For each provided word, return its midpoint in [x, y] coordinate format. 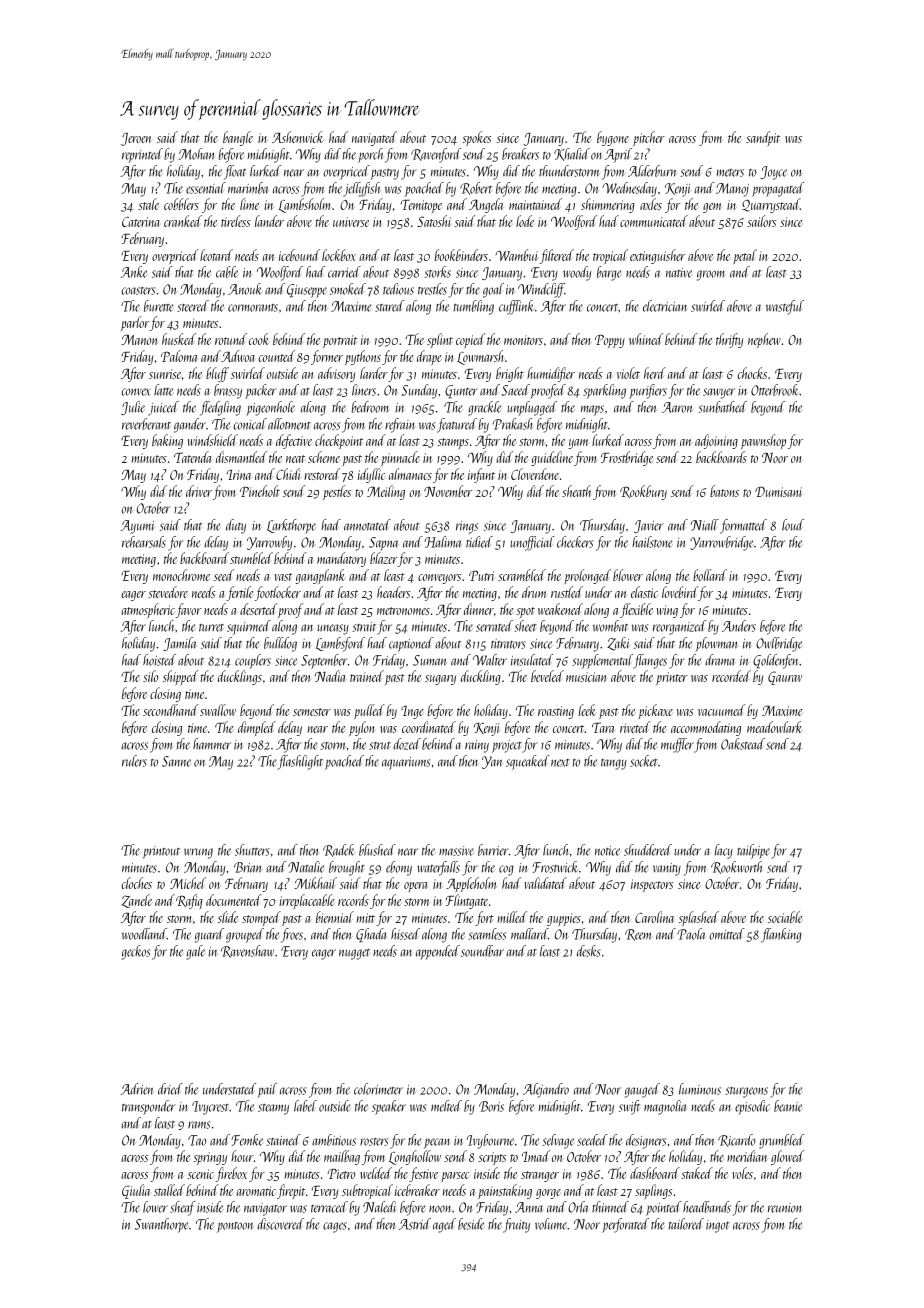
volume [551, 1224]
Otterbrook [775, 390]
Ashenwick [298, 137]
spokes [476, 138]
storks [437, 272]
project [507, 746]
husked [179, 339]
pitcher [649, 138]
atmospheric [148, 610]
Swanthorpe [161, 1225]
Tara [603, 728]
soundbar [482, 951]
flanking [781, 935]
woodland [144, 934]
